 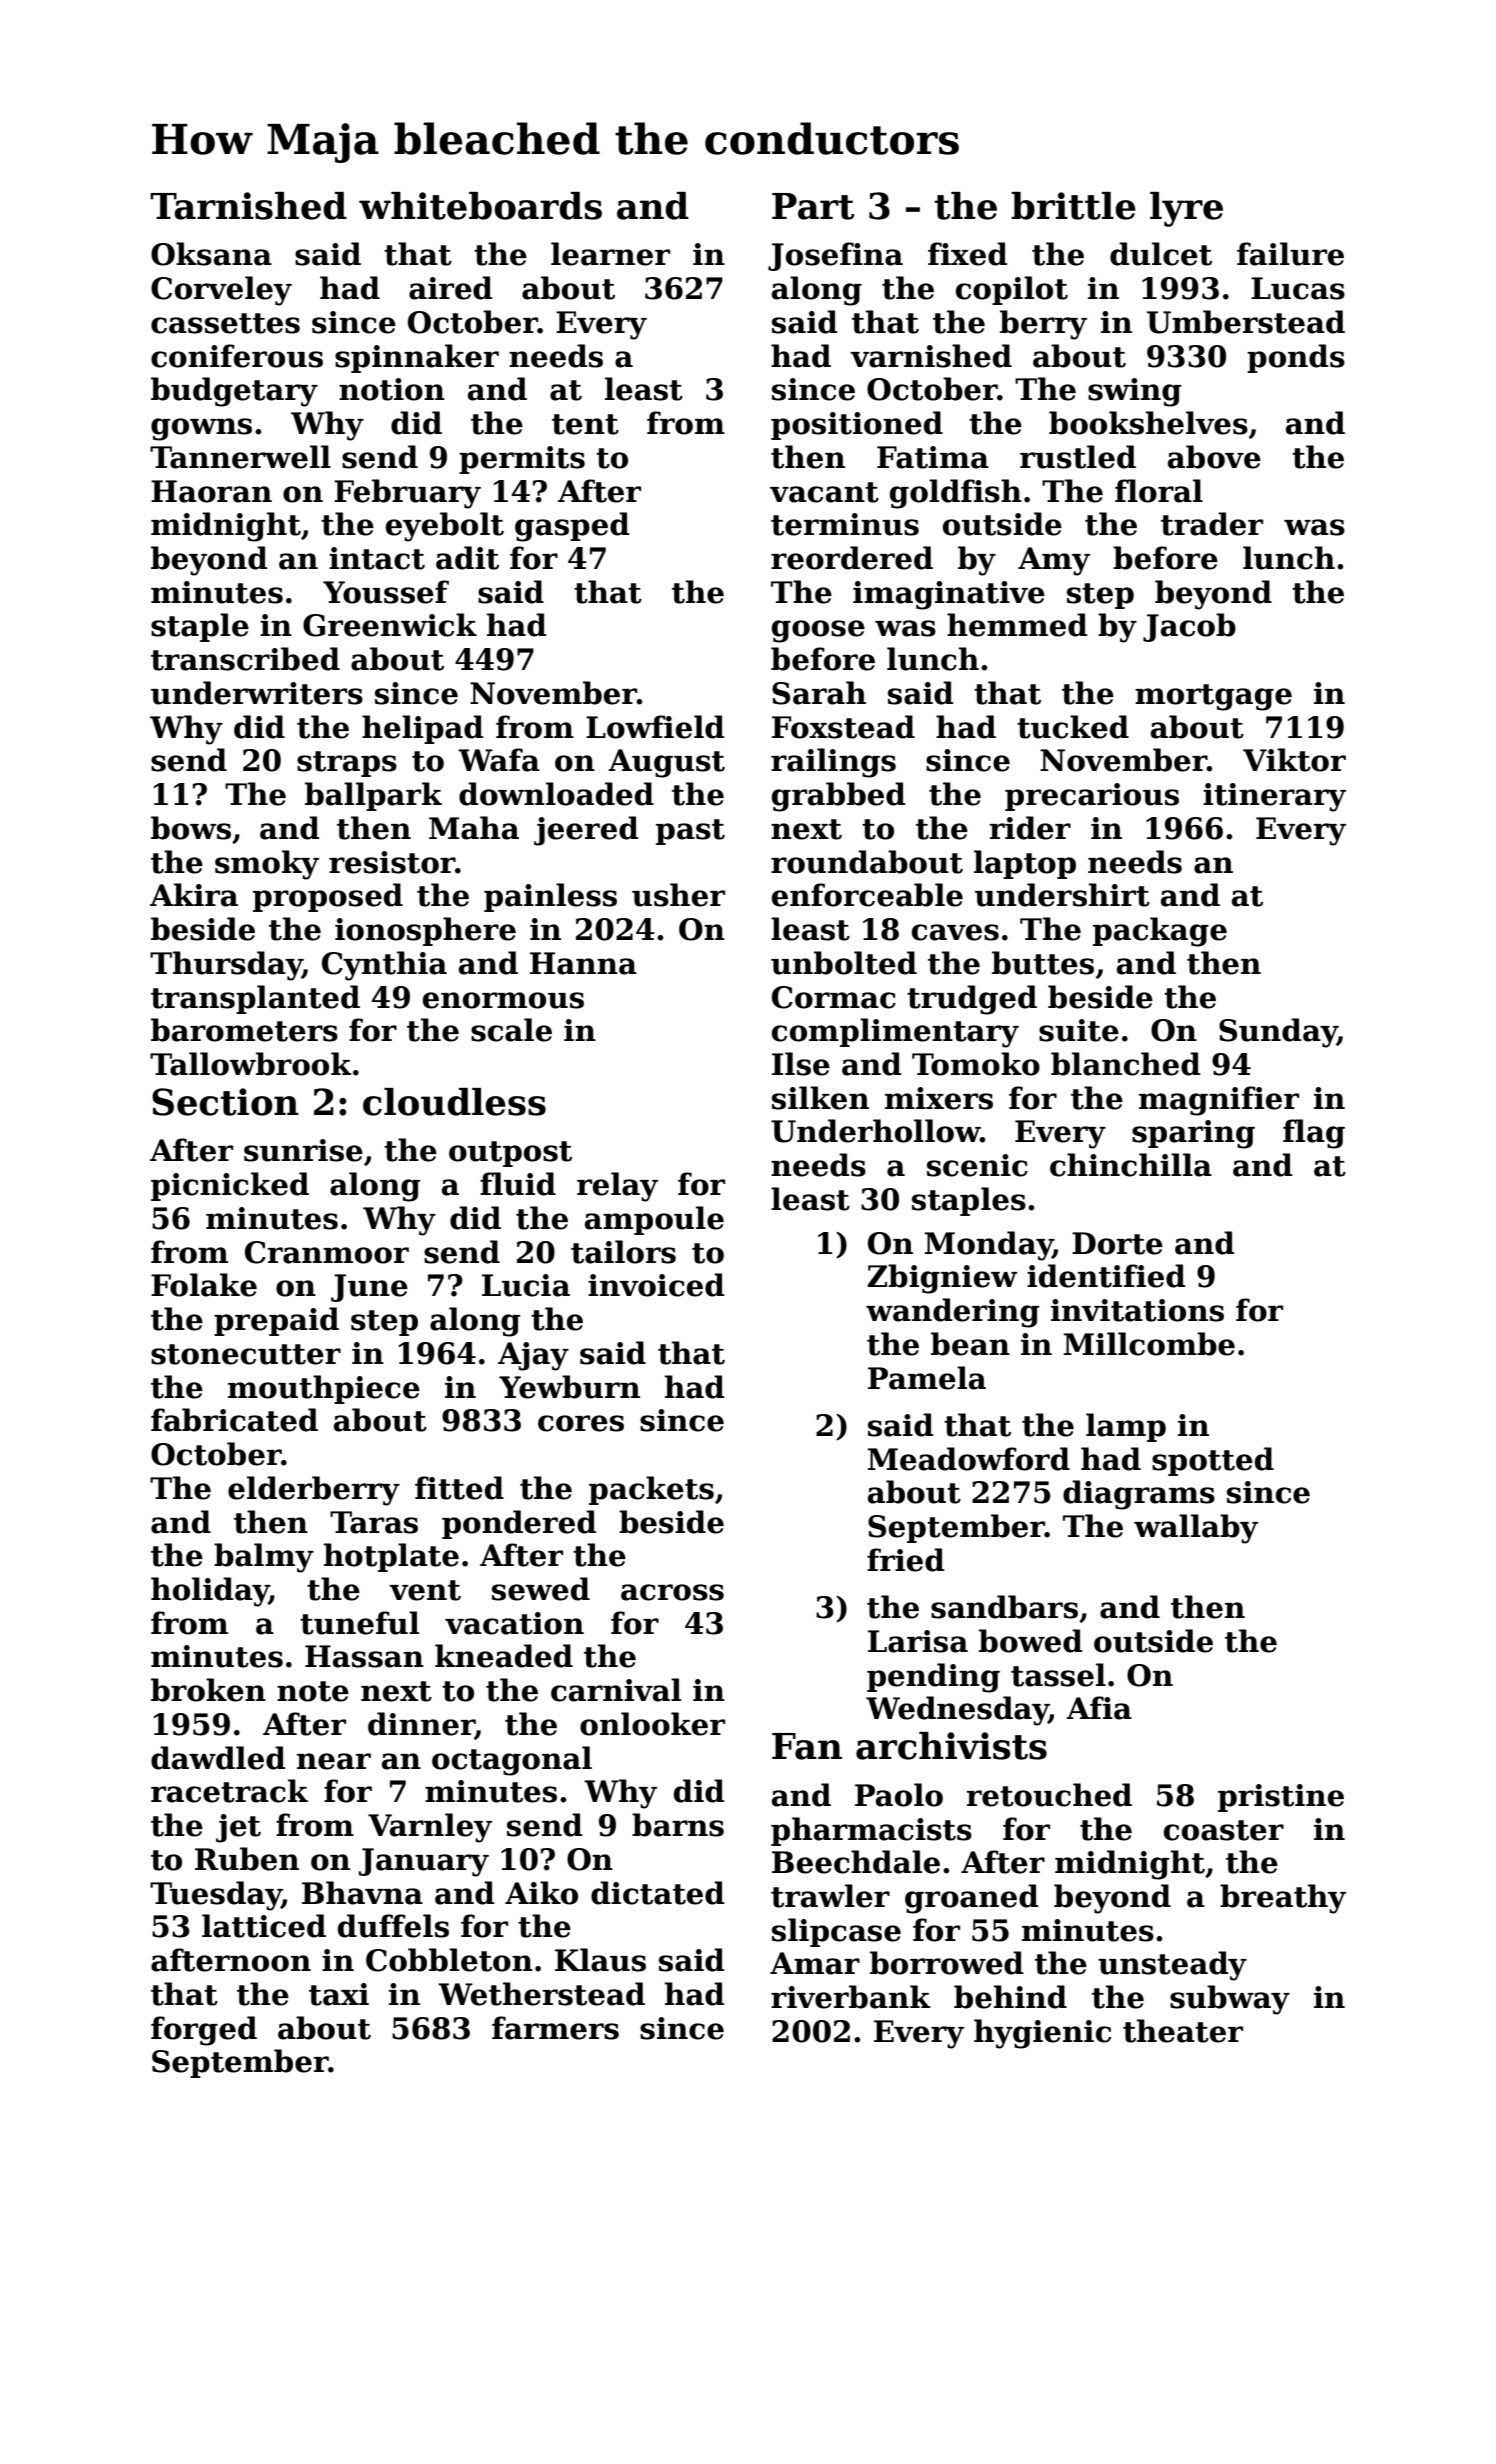 What do you see at coordinates (204, 2031) in the screenshot?
I see `forged` at bounding box center [204, 2031].
